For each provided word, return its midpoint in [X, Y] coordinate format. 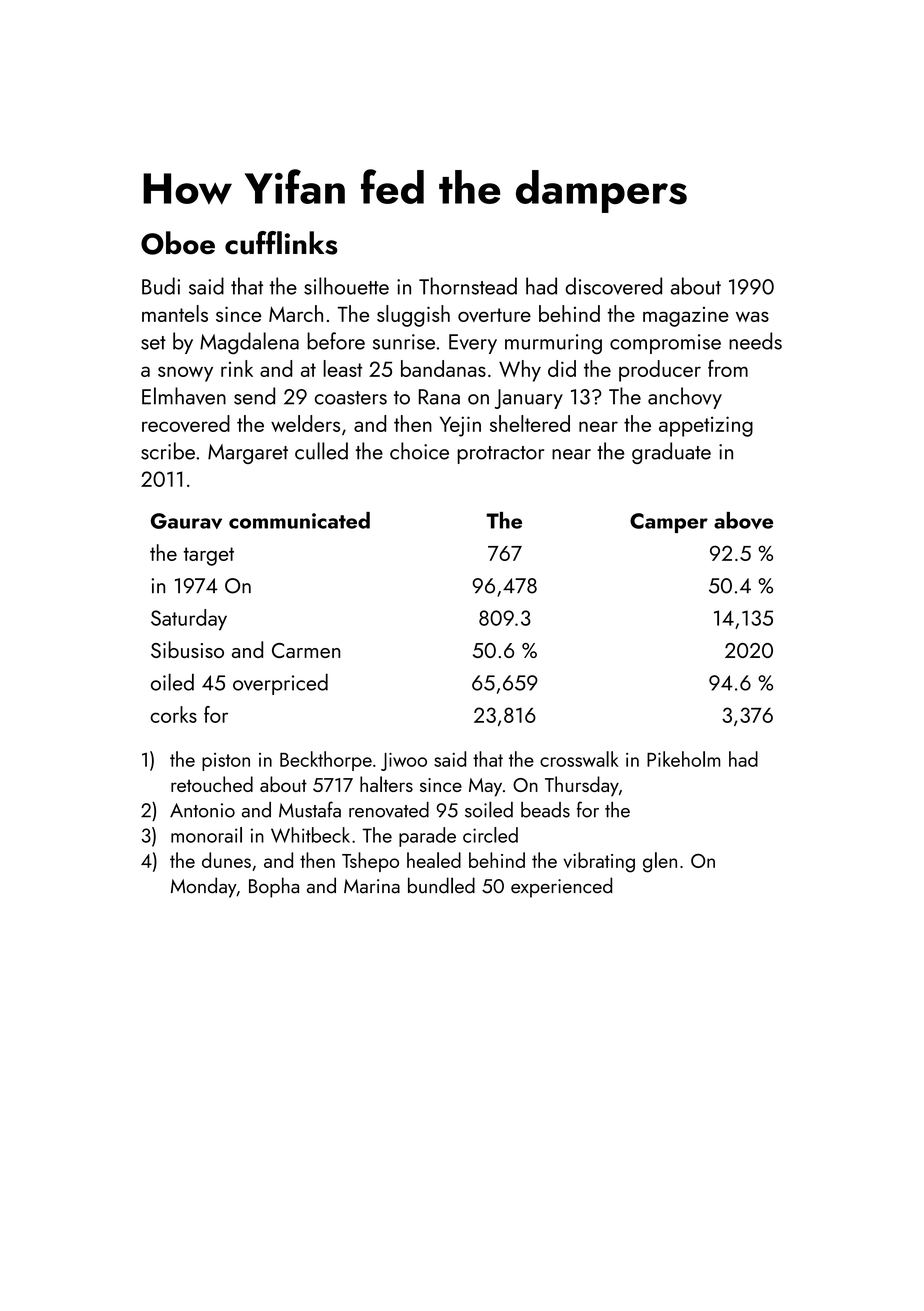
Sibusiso [187, 649]
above [743, 520]
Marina [372, 886]
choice [419, 451]
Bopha [274, 887]
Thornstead [468, 286]
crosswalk [579, 759]
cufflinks [281, 243]
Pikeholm [683, 759]
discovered [614, 286]
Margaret [248, 454]
